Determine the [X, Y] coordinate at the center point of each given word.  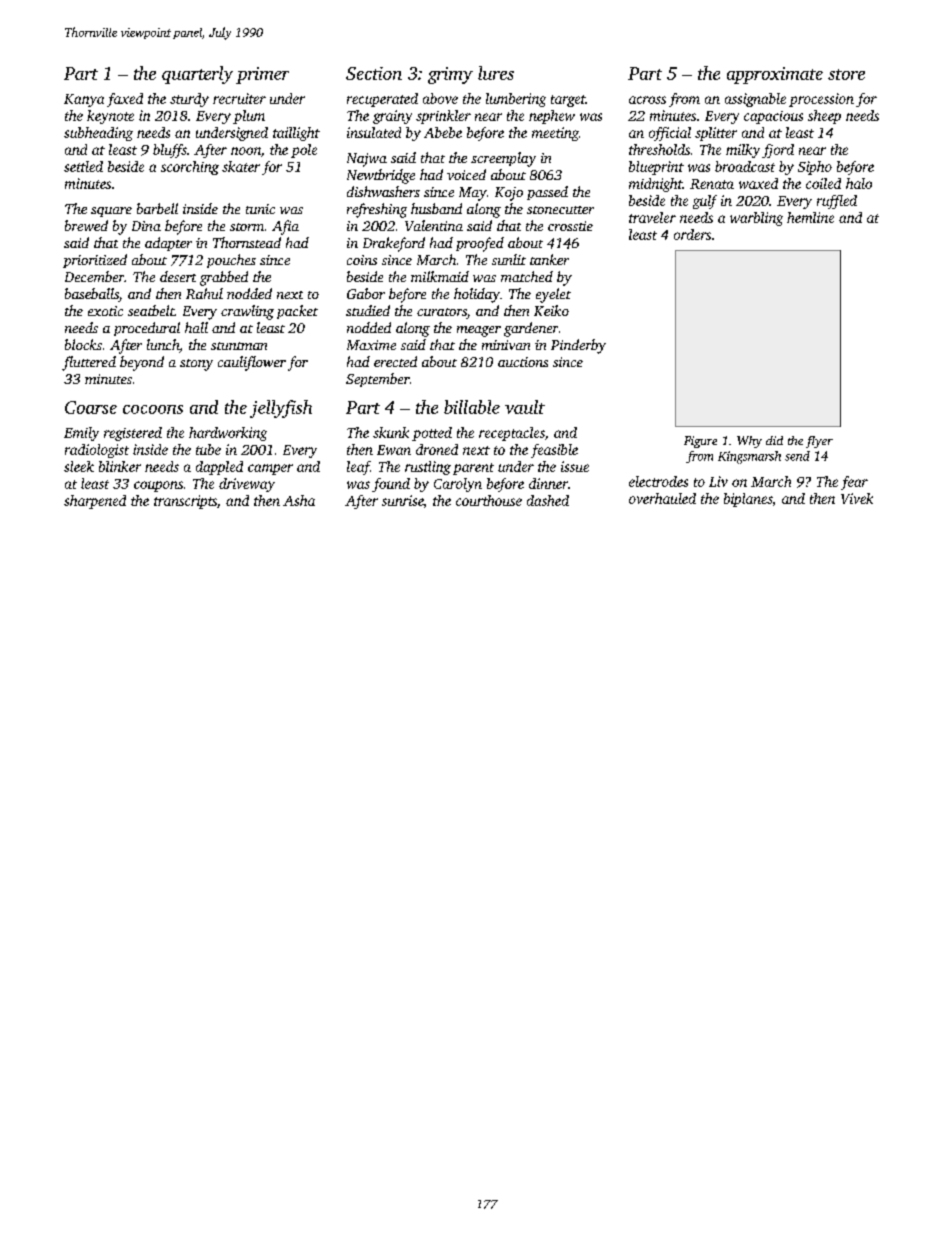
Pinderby [578, 346]
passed [547, 193]
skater [241, 166]
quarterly [197, 75]
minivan [506, 345]
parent [473, 469]
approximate [775, 75]
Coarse [91, 407]
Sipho [815, 168]
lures [496, 73]
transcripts [185, 502]
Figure [700, 442]
